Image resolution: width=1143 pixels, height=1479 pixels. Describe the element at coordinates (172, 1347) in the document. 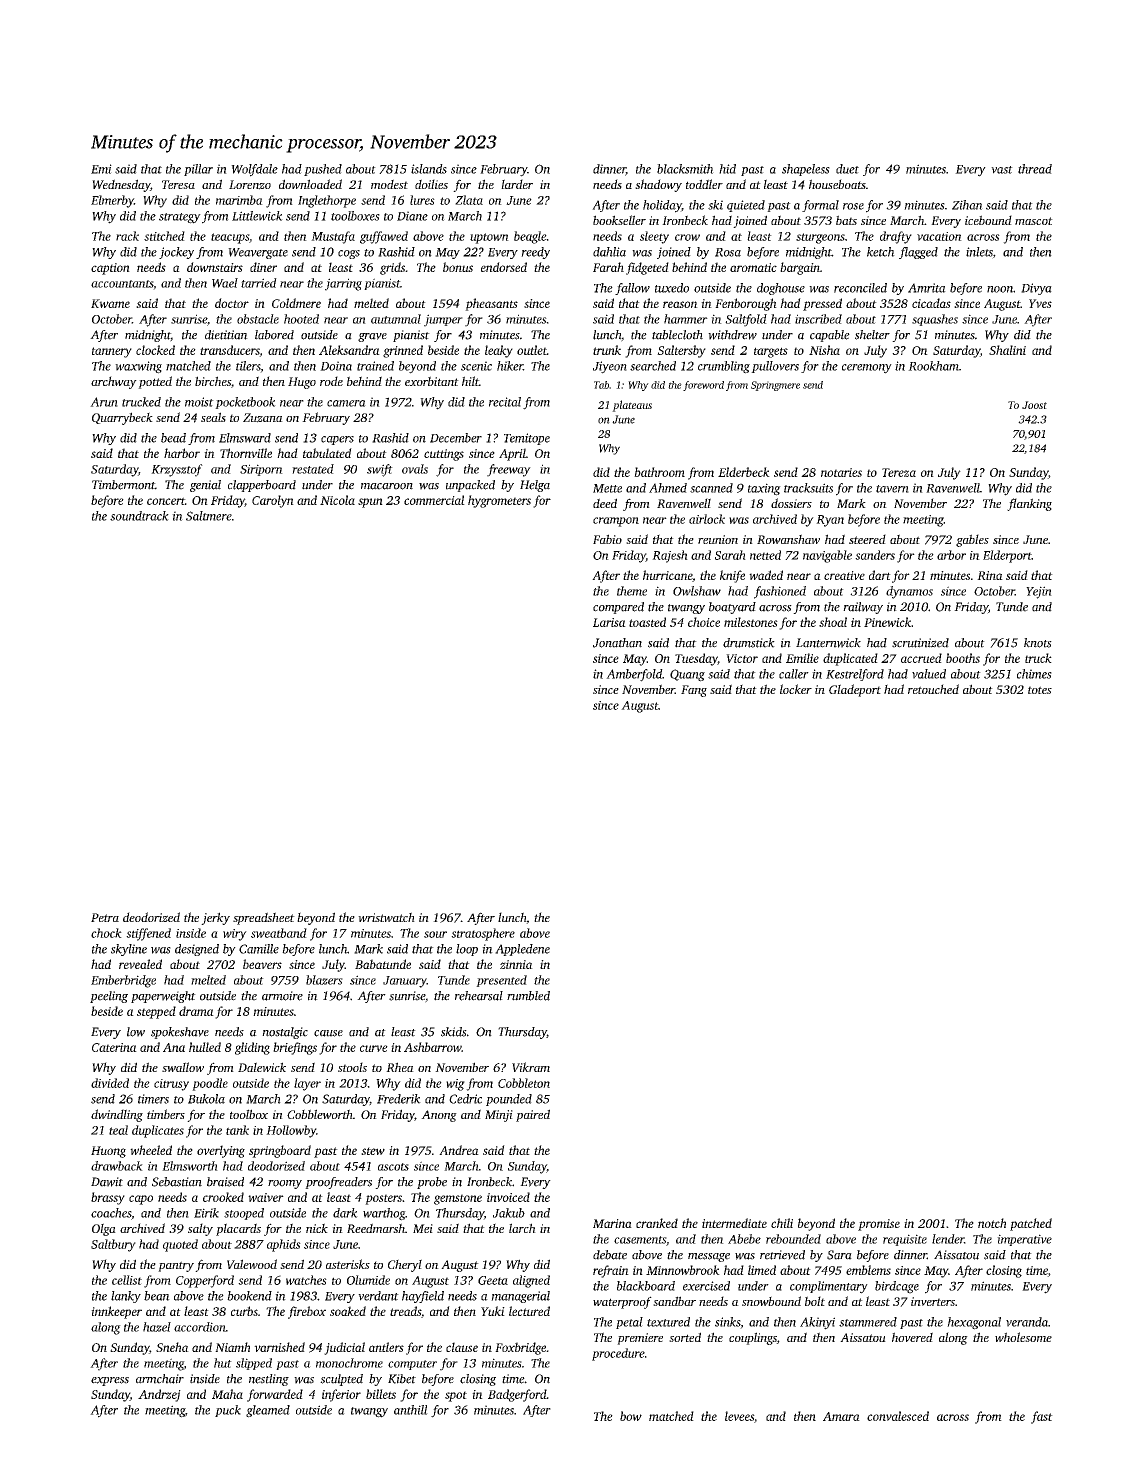

I see `Sneha` at that location.
